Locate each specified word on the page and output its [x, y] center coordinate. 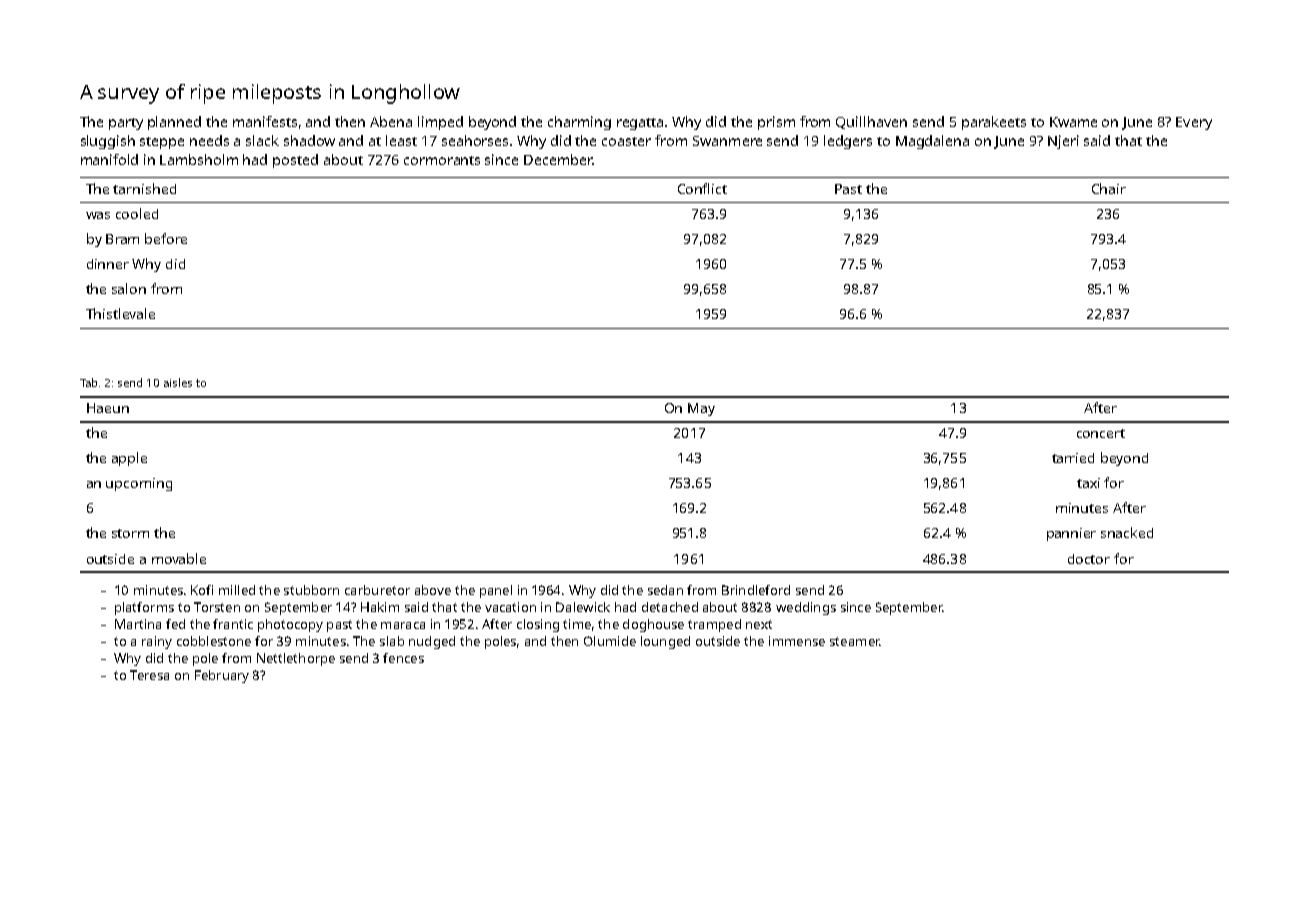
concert [1101, 433]
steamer [855, 641]
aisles [178, 382]
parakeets [994, 123]
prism [776, 123]
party [126, 124]
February [222, 676]
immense [797, 641]
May [701, 409]
